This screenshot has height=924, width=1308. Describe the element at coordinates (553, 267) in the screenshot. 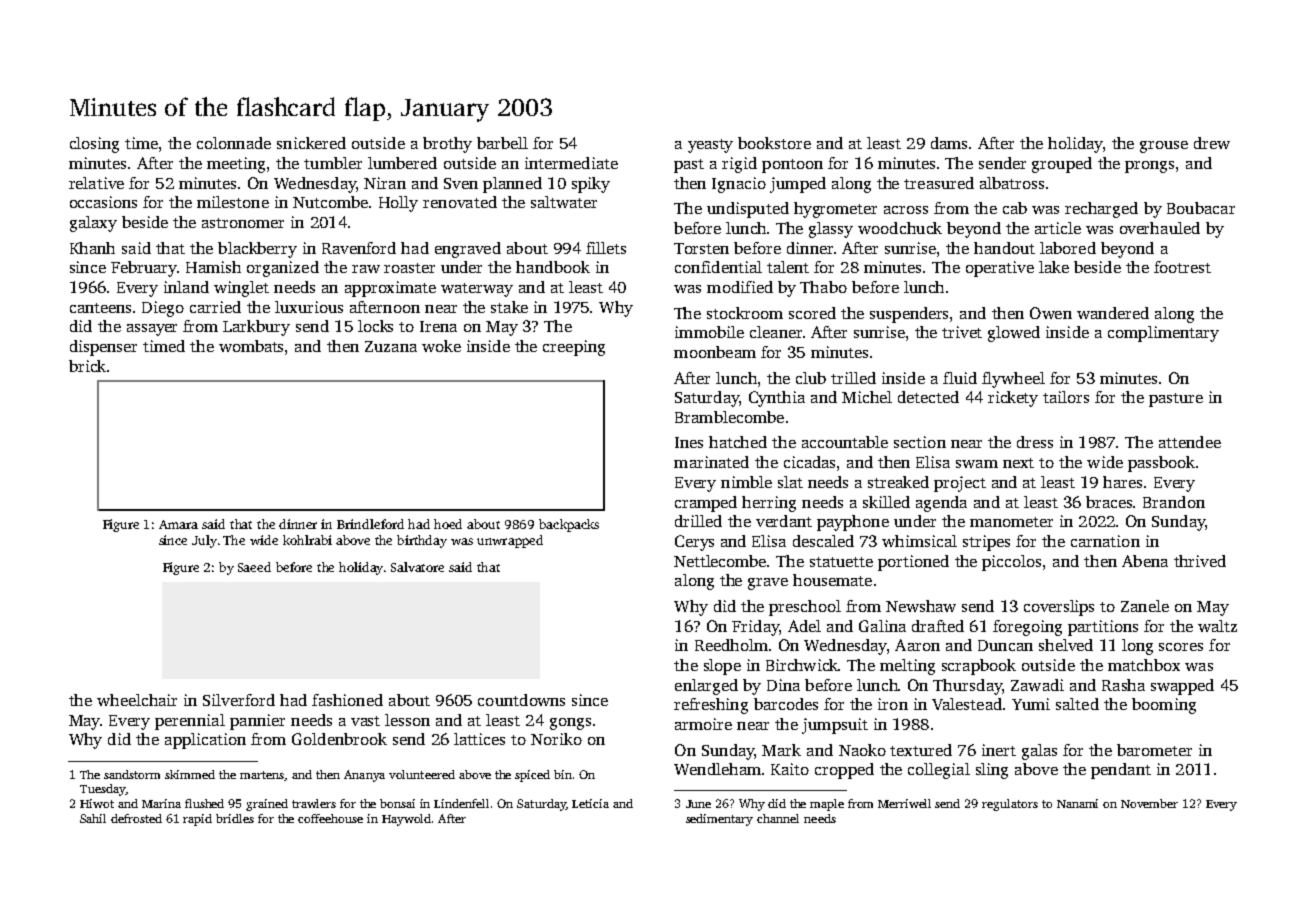

I see `handbook` at that location.
